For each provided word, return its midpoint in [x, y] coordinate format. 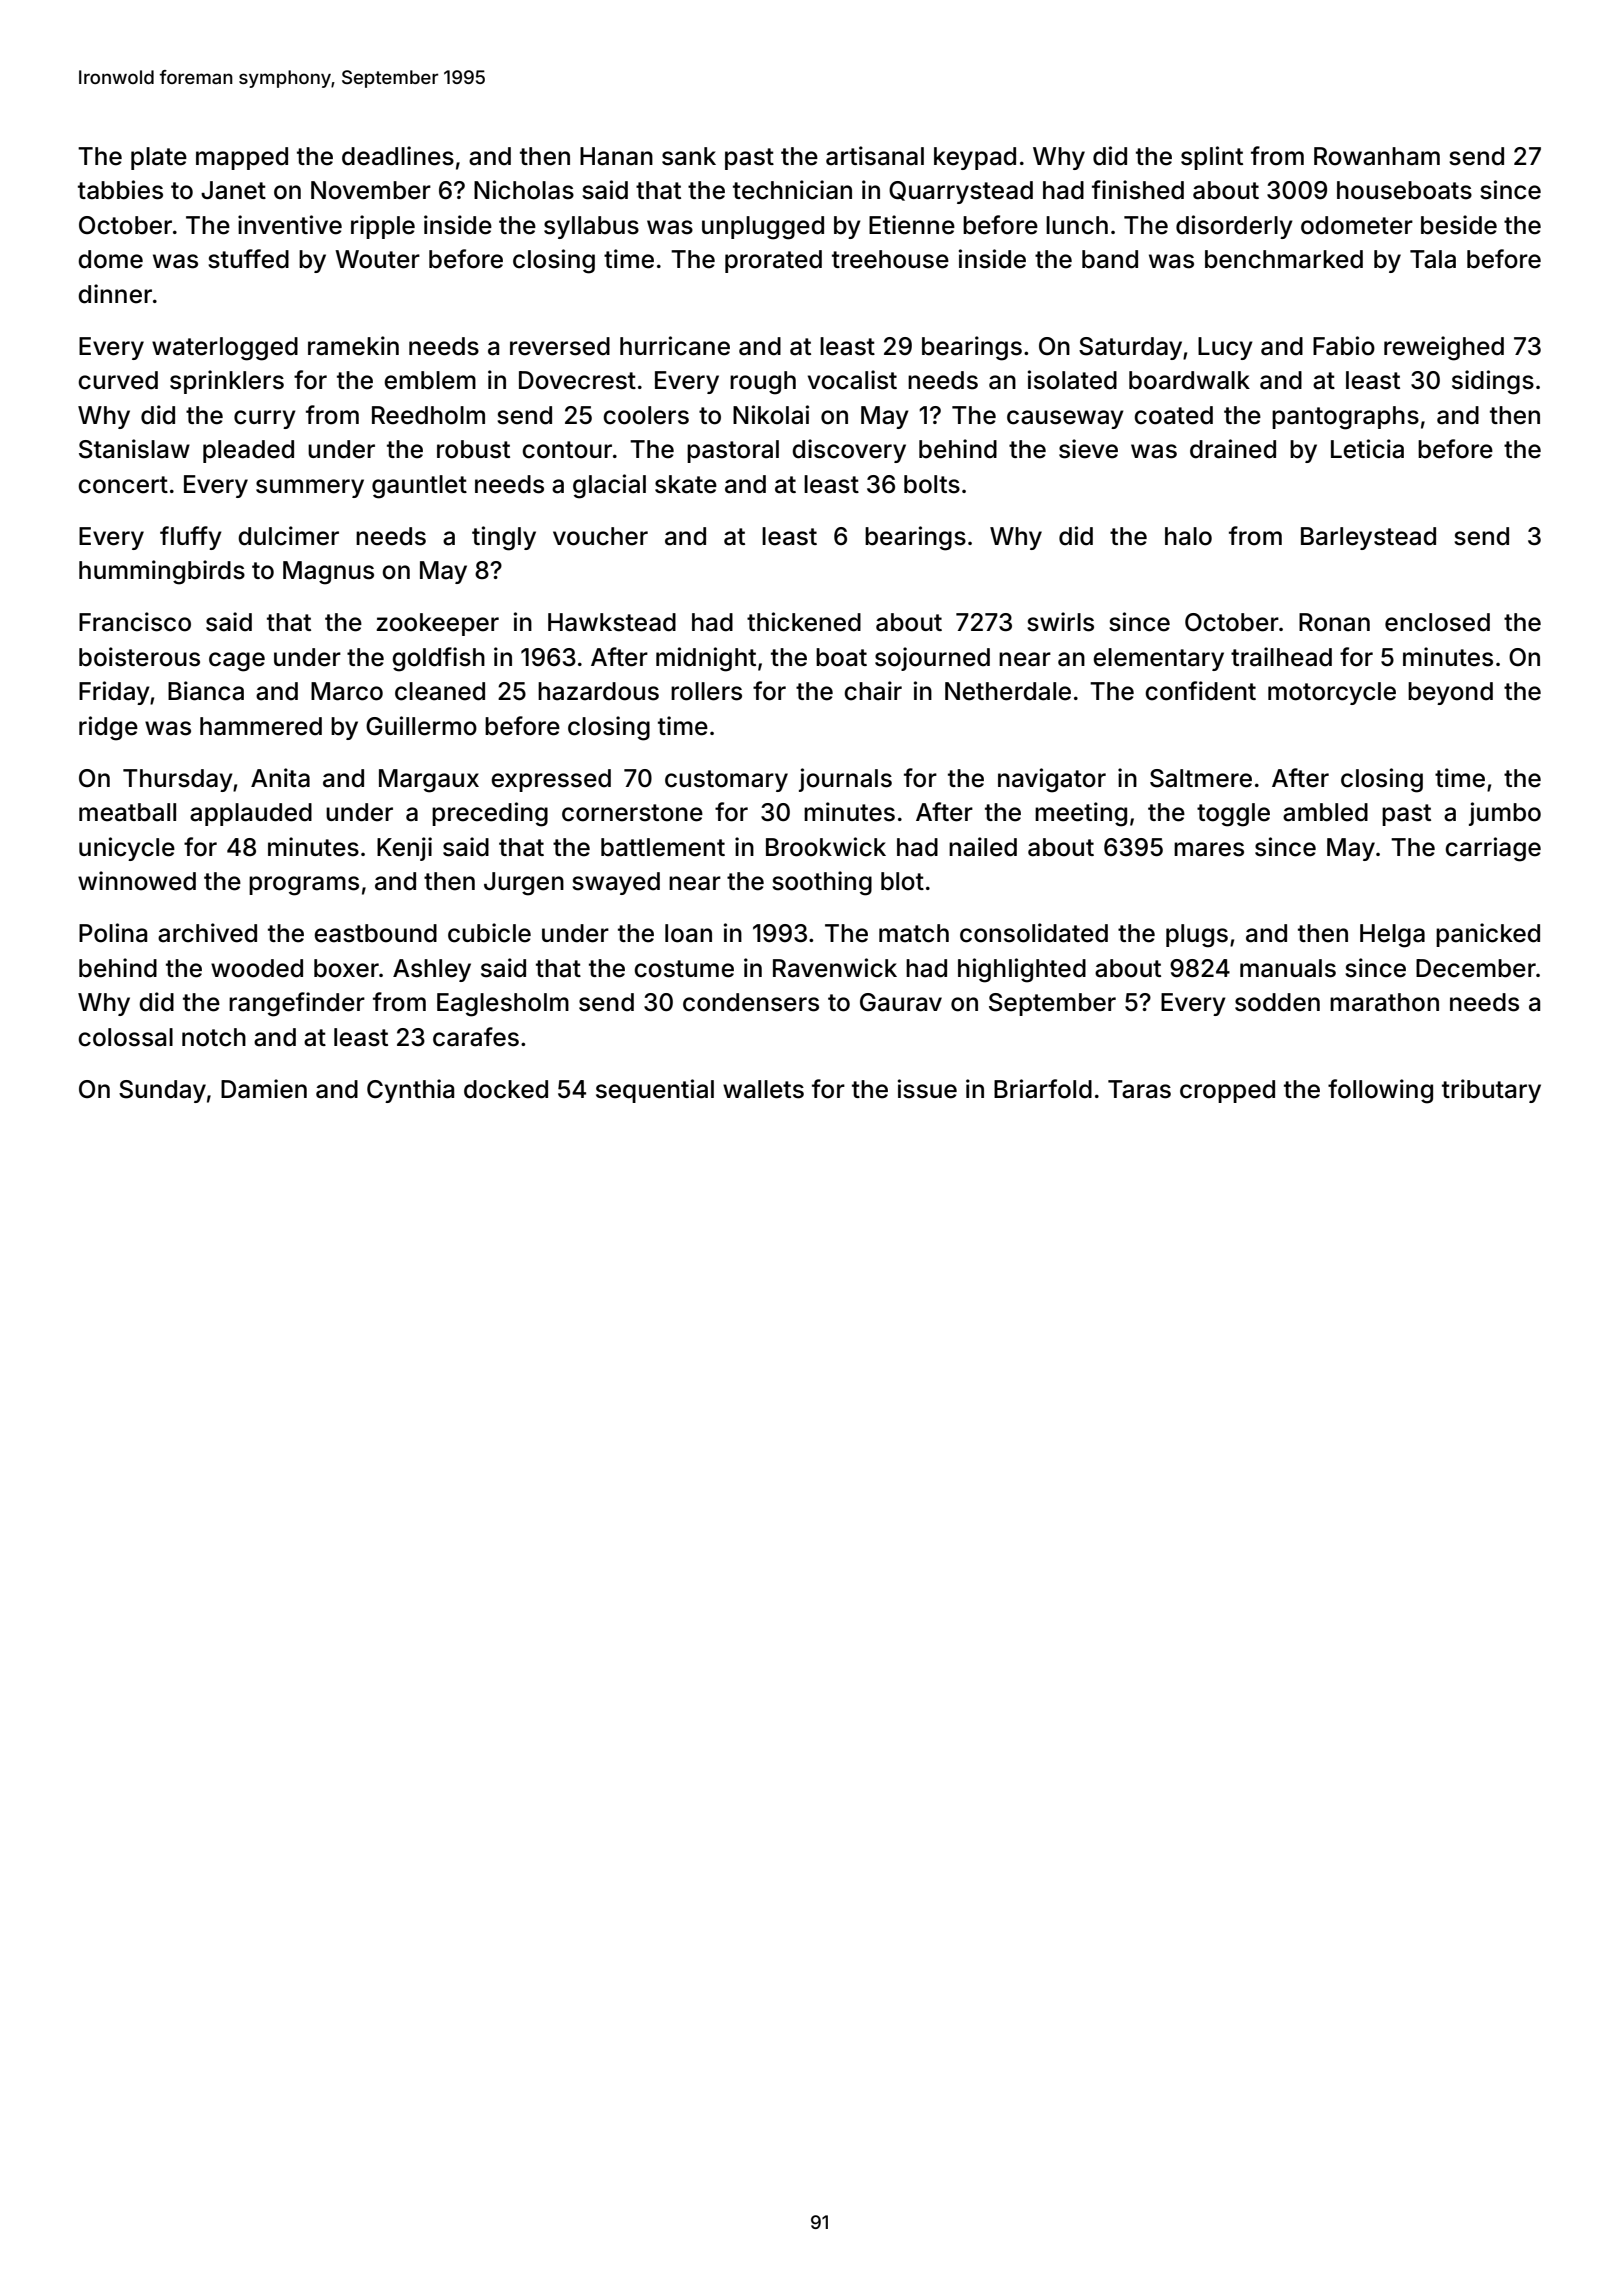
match [914, 933]
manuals [1288, 968]
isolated [1072, 380]
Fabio [1344, 346]
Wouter [377, 259]
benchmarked [1284, 259]
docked [506, 1089]
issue [927, 1089]
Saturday [1130, 348]
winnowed [137, 881]
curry [265, 419]
